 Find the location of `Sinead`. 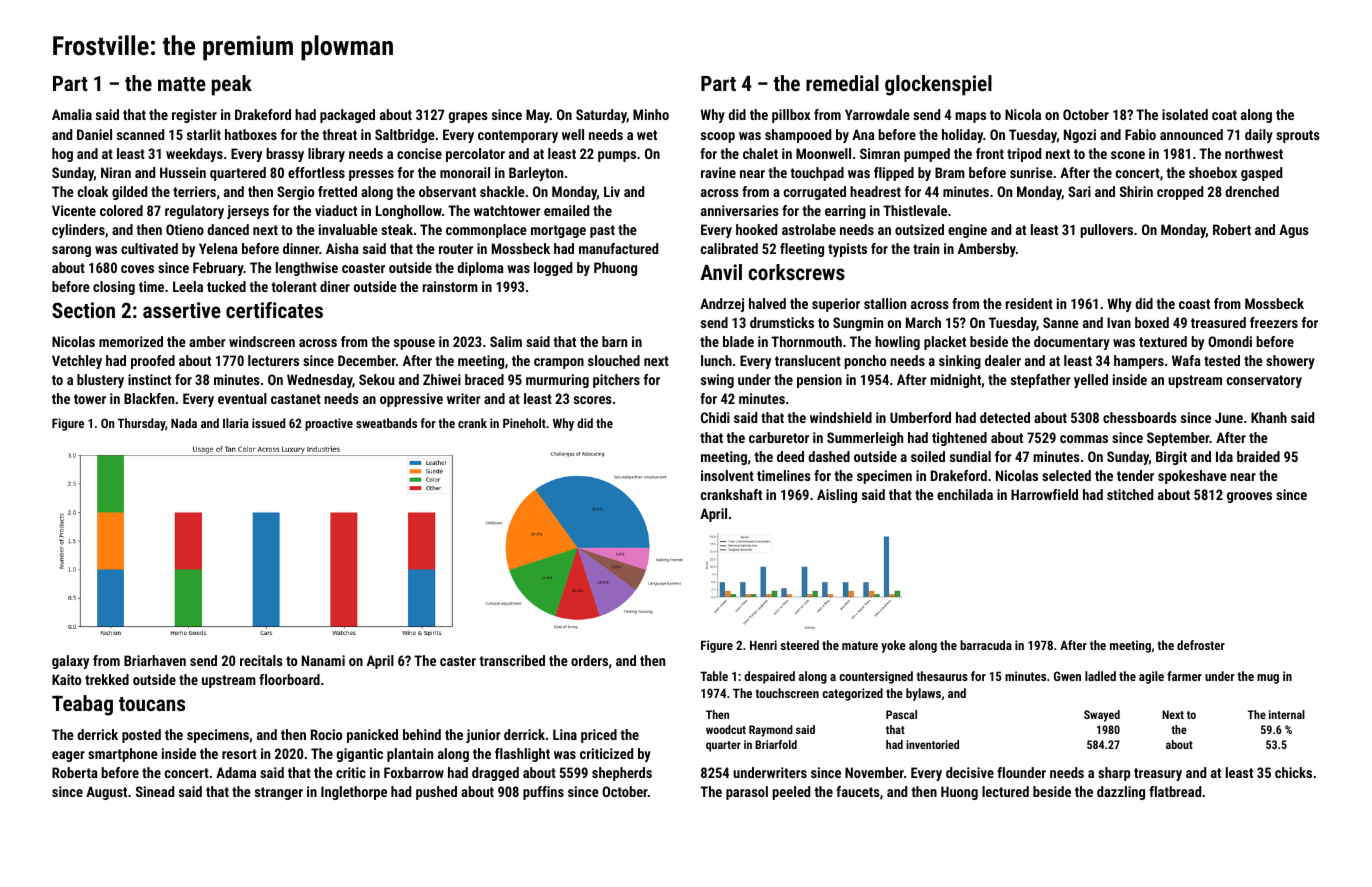

Sinead is located at coordinates (155, 791).
